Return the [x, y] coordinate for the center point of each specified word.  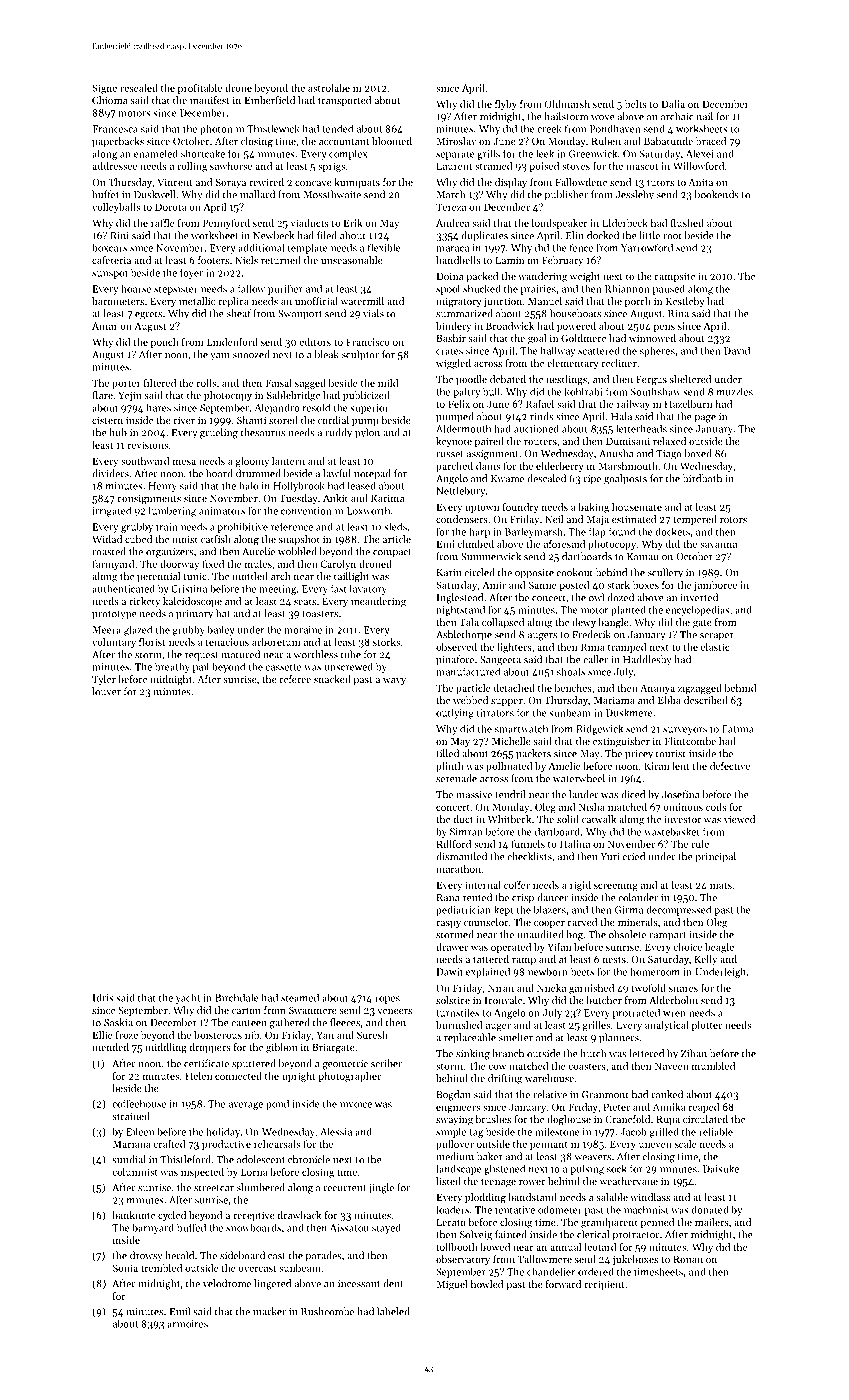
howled [487, 1284]
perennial [158, 577]
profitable [200, 89]
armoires [187, 1324]
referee [295, 679]
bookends [716, 194]
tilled [447, 753]
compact [392, 553]
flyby [506, 105]
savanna [718, 545]
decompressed [679, 911]
